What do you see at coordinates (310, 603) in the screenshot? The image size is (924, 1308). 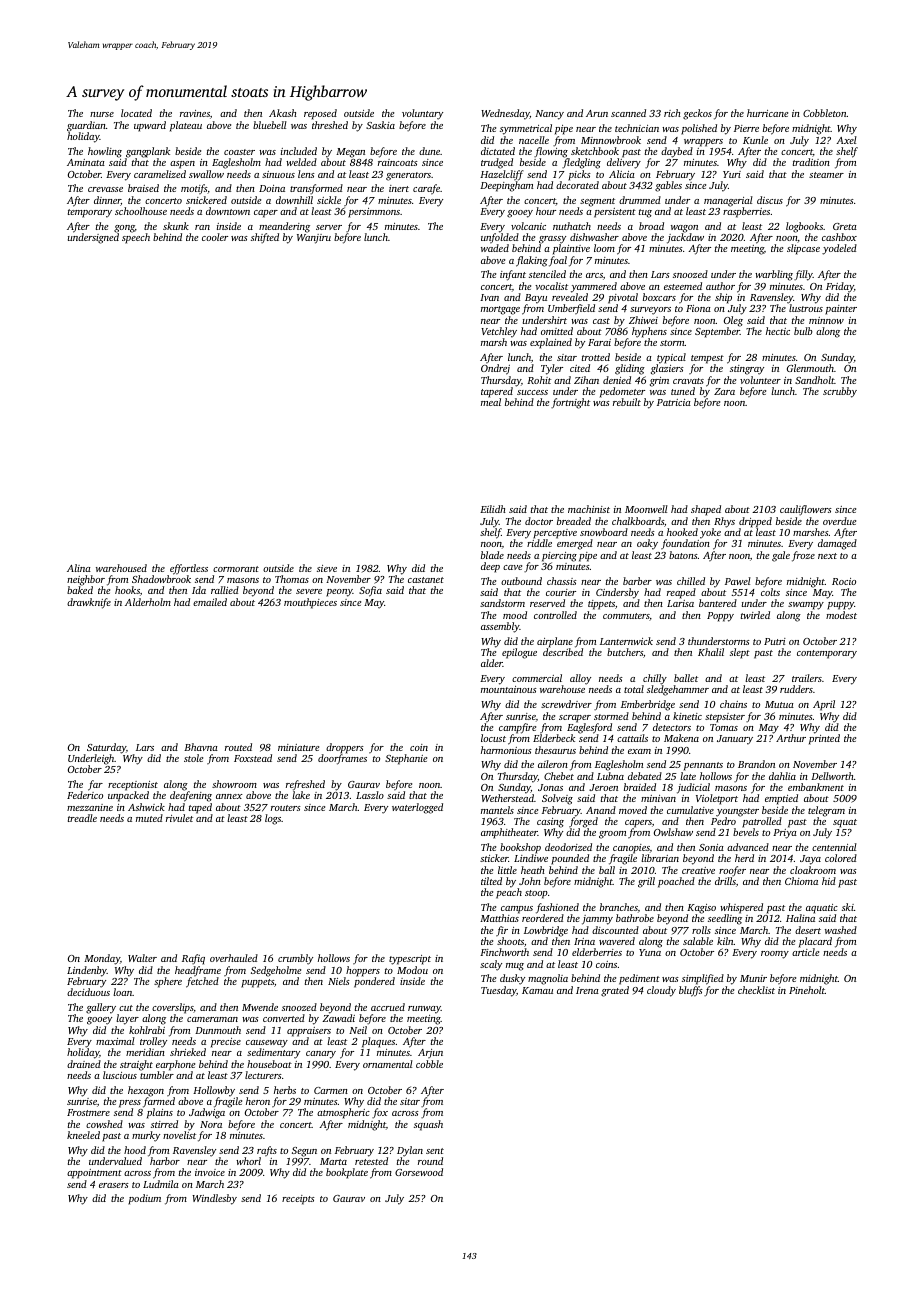 I see `mouthpieces` at bounding box center [310, 603].
